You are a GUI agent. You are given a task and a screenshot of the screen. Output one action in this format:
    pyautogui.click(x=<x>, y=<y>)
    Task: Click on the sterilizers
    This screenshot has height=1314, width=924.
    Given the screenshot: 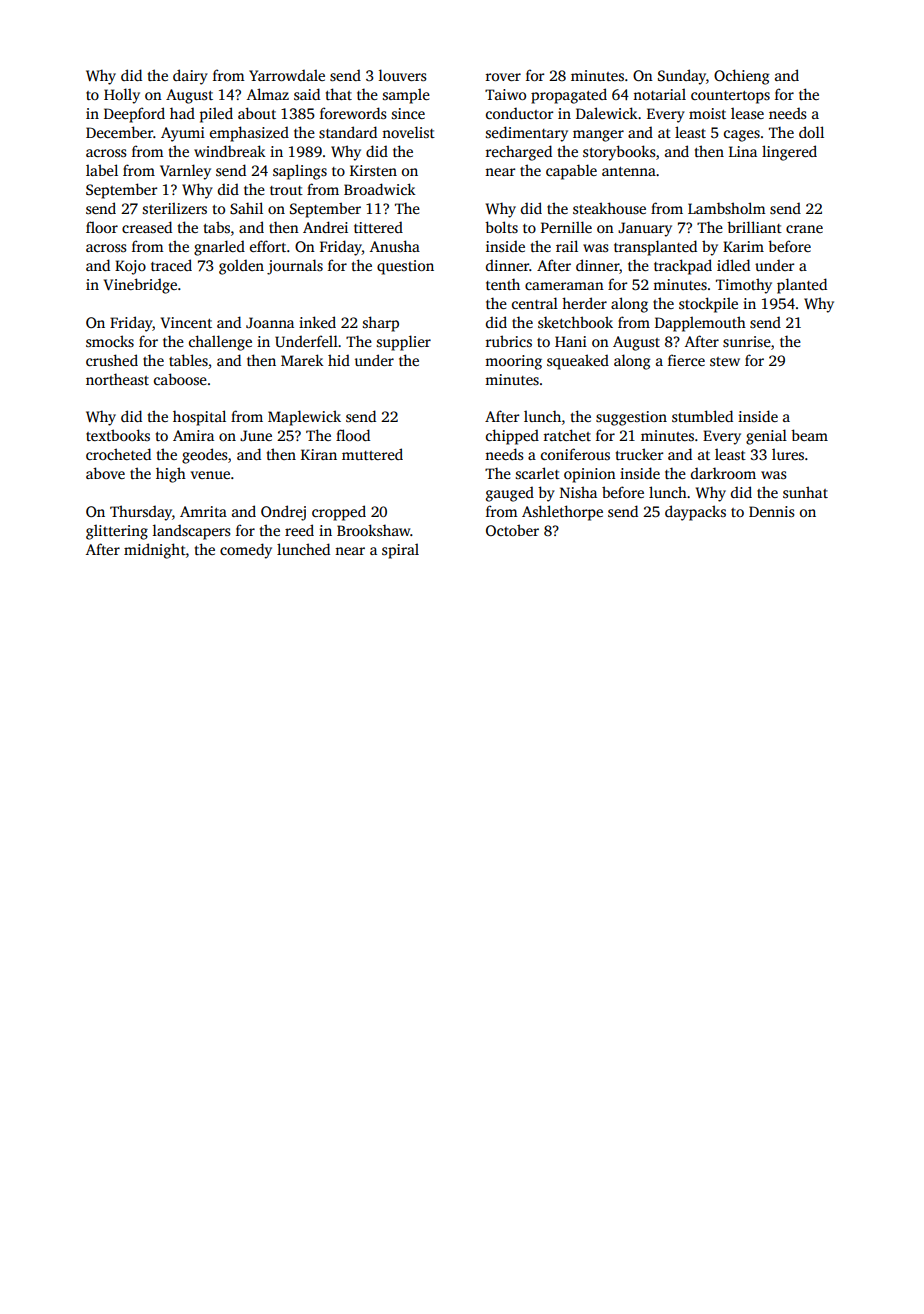 What is the action you would take?
    pyautogui.click(x=175, y=208)
